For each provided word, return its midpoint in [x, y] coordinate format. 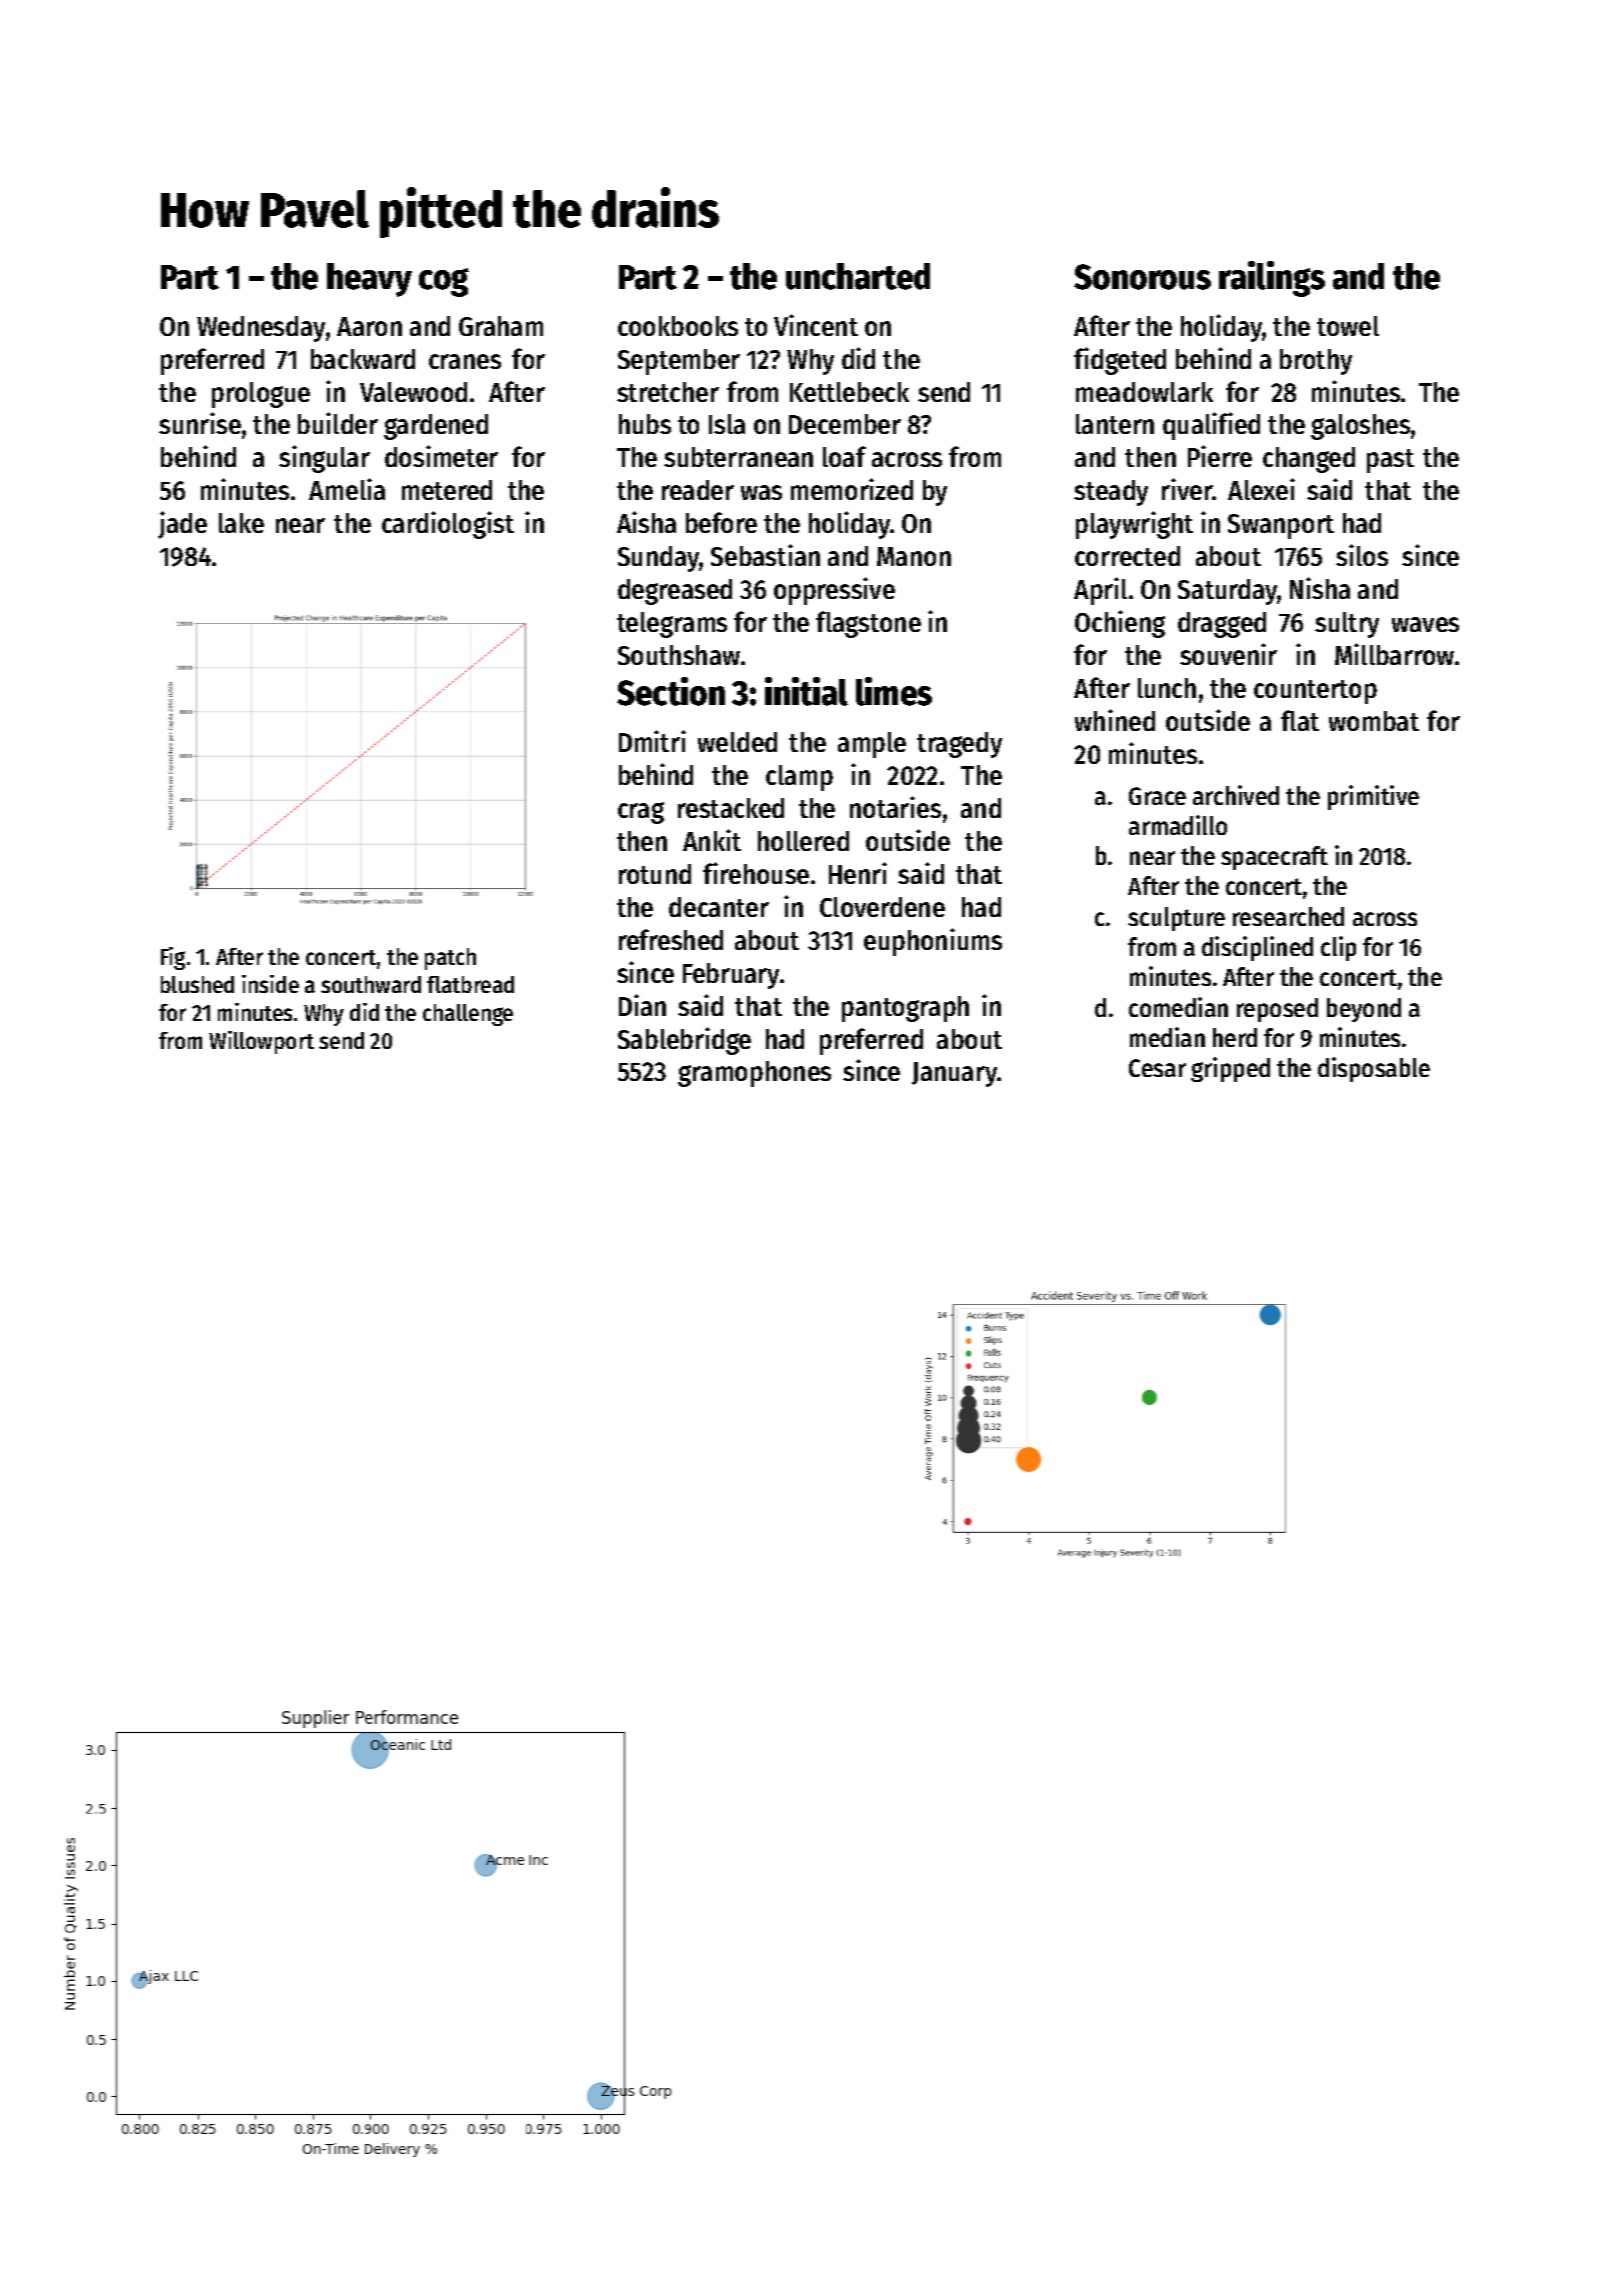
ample [872, 745]
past [1390, 461]
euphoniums [933, 942]
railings [1272, 279]
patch [450, 959]
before [721, 522]
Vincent [816, 325]
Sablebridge [684, 1041]
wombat [1374, 721]
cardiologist [448, 525]
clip [1338, 948]
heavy [369, 280]
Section [671, 691]
